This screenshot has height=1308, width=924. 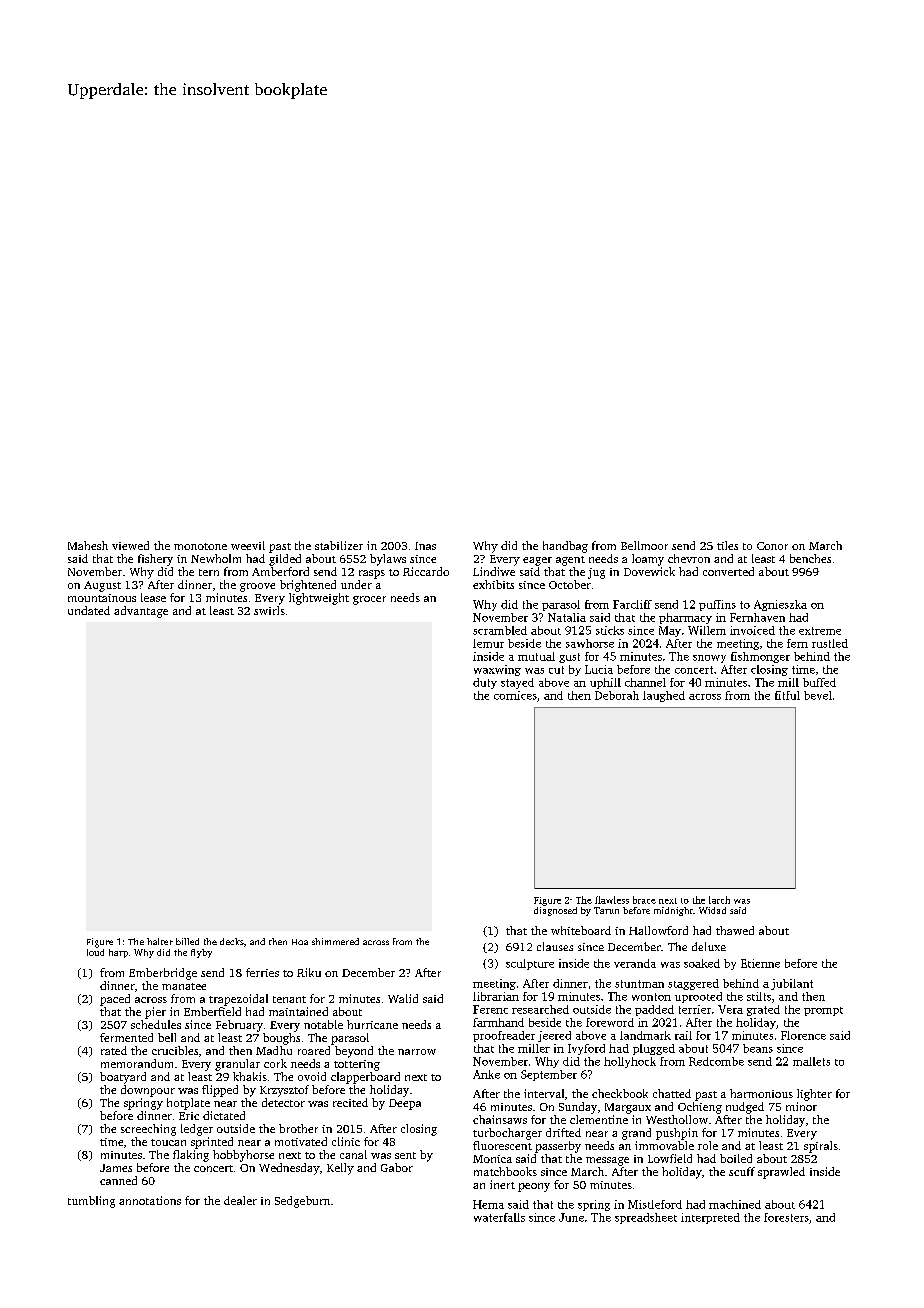 What do you see at coordinates (496, 996) in the screenshot?
I see `librarian` at bounding box center [496, 996].
